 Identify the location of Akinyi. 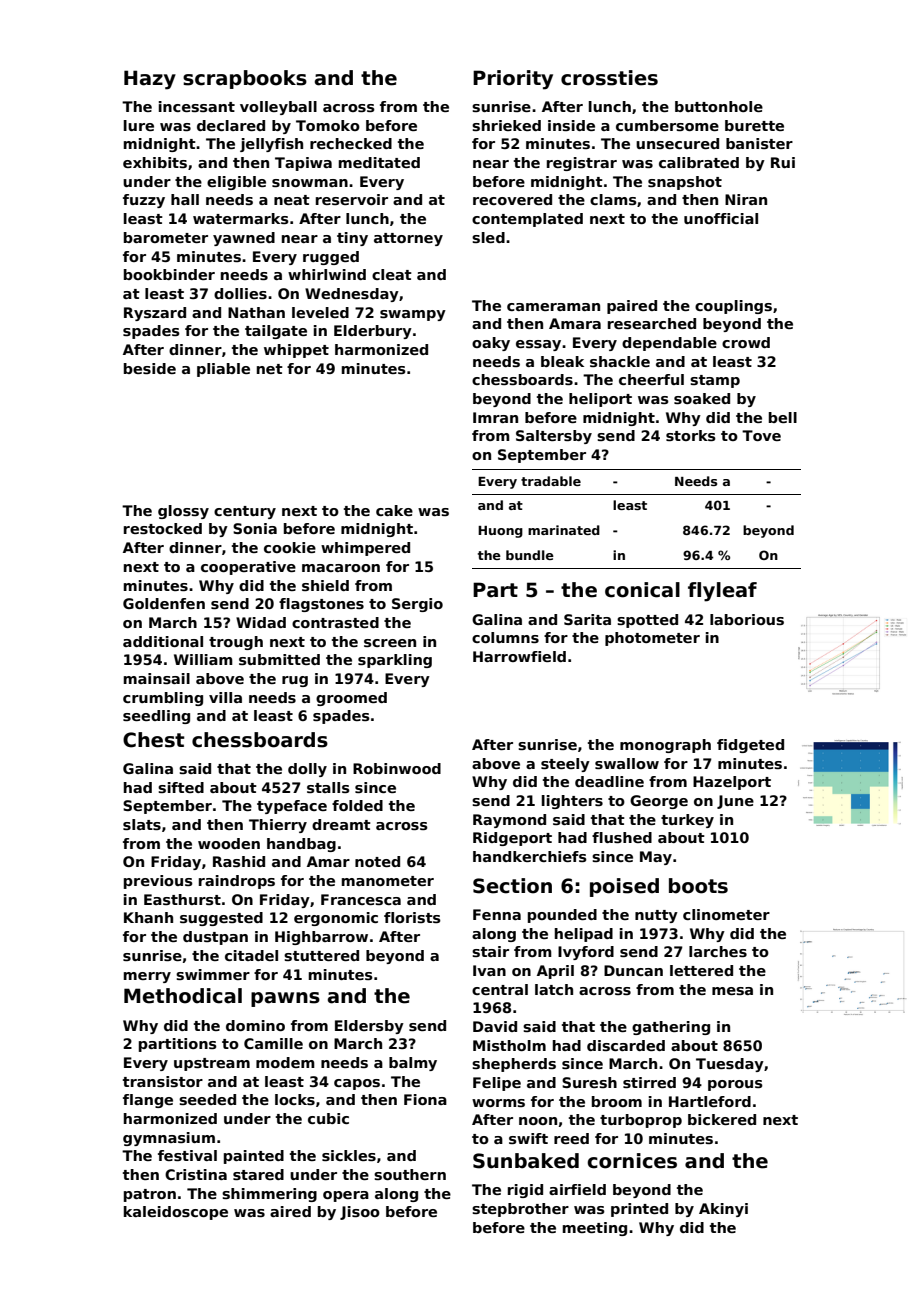
(723, 1210).
